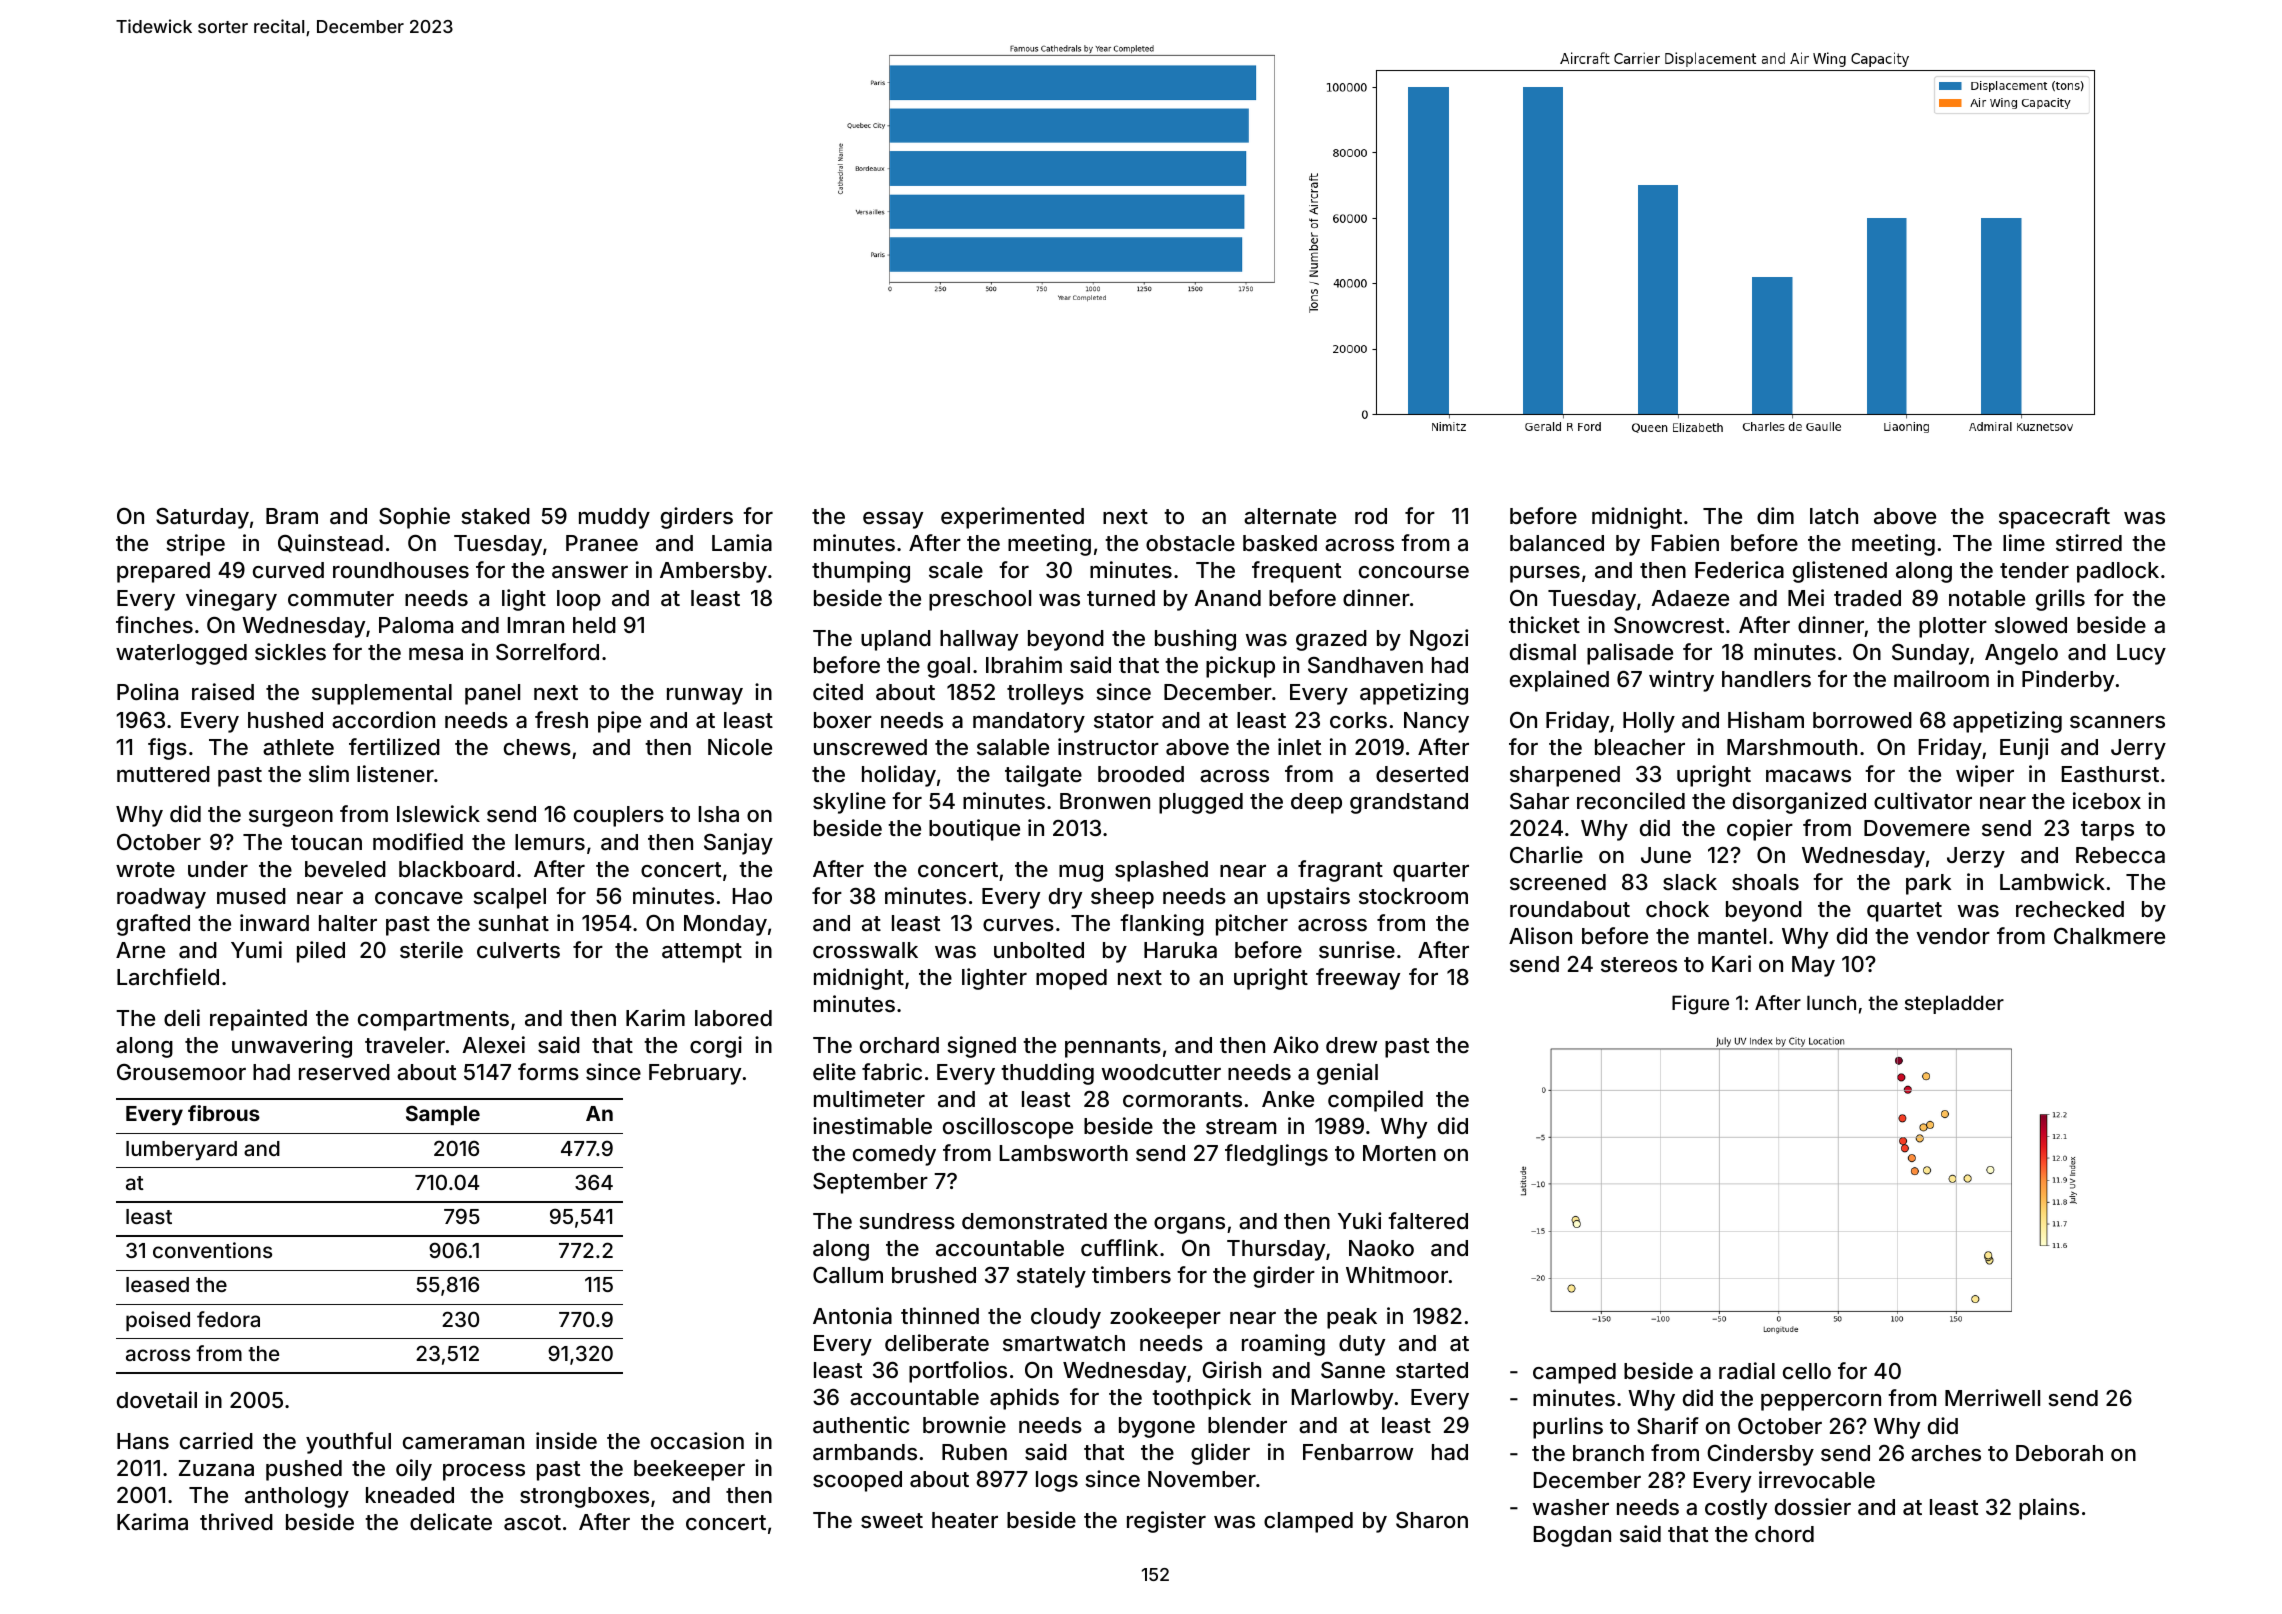  I want to click on inside, so click(566, 1440).
